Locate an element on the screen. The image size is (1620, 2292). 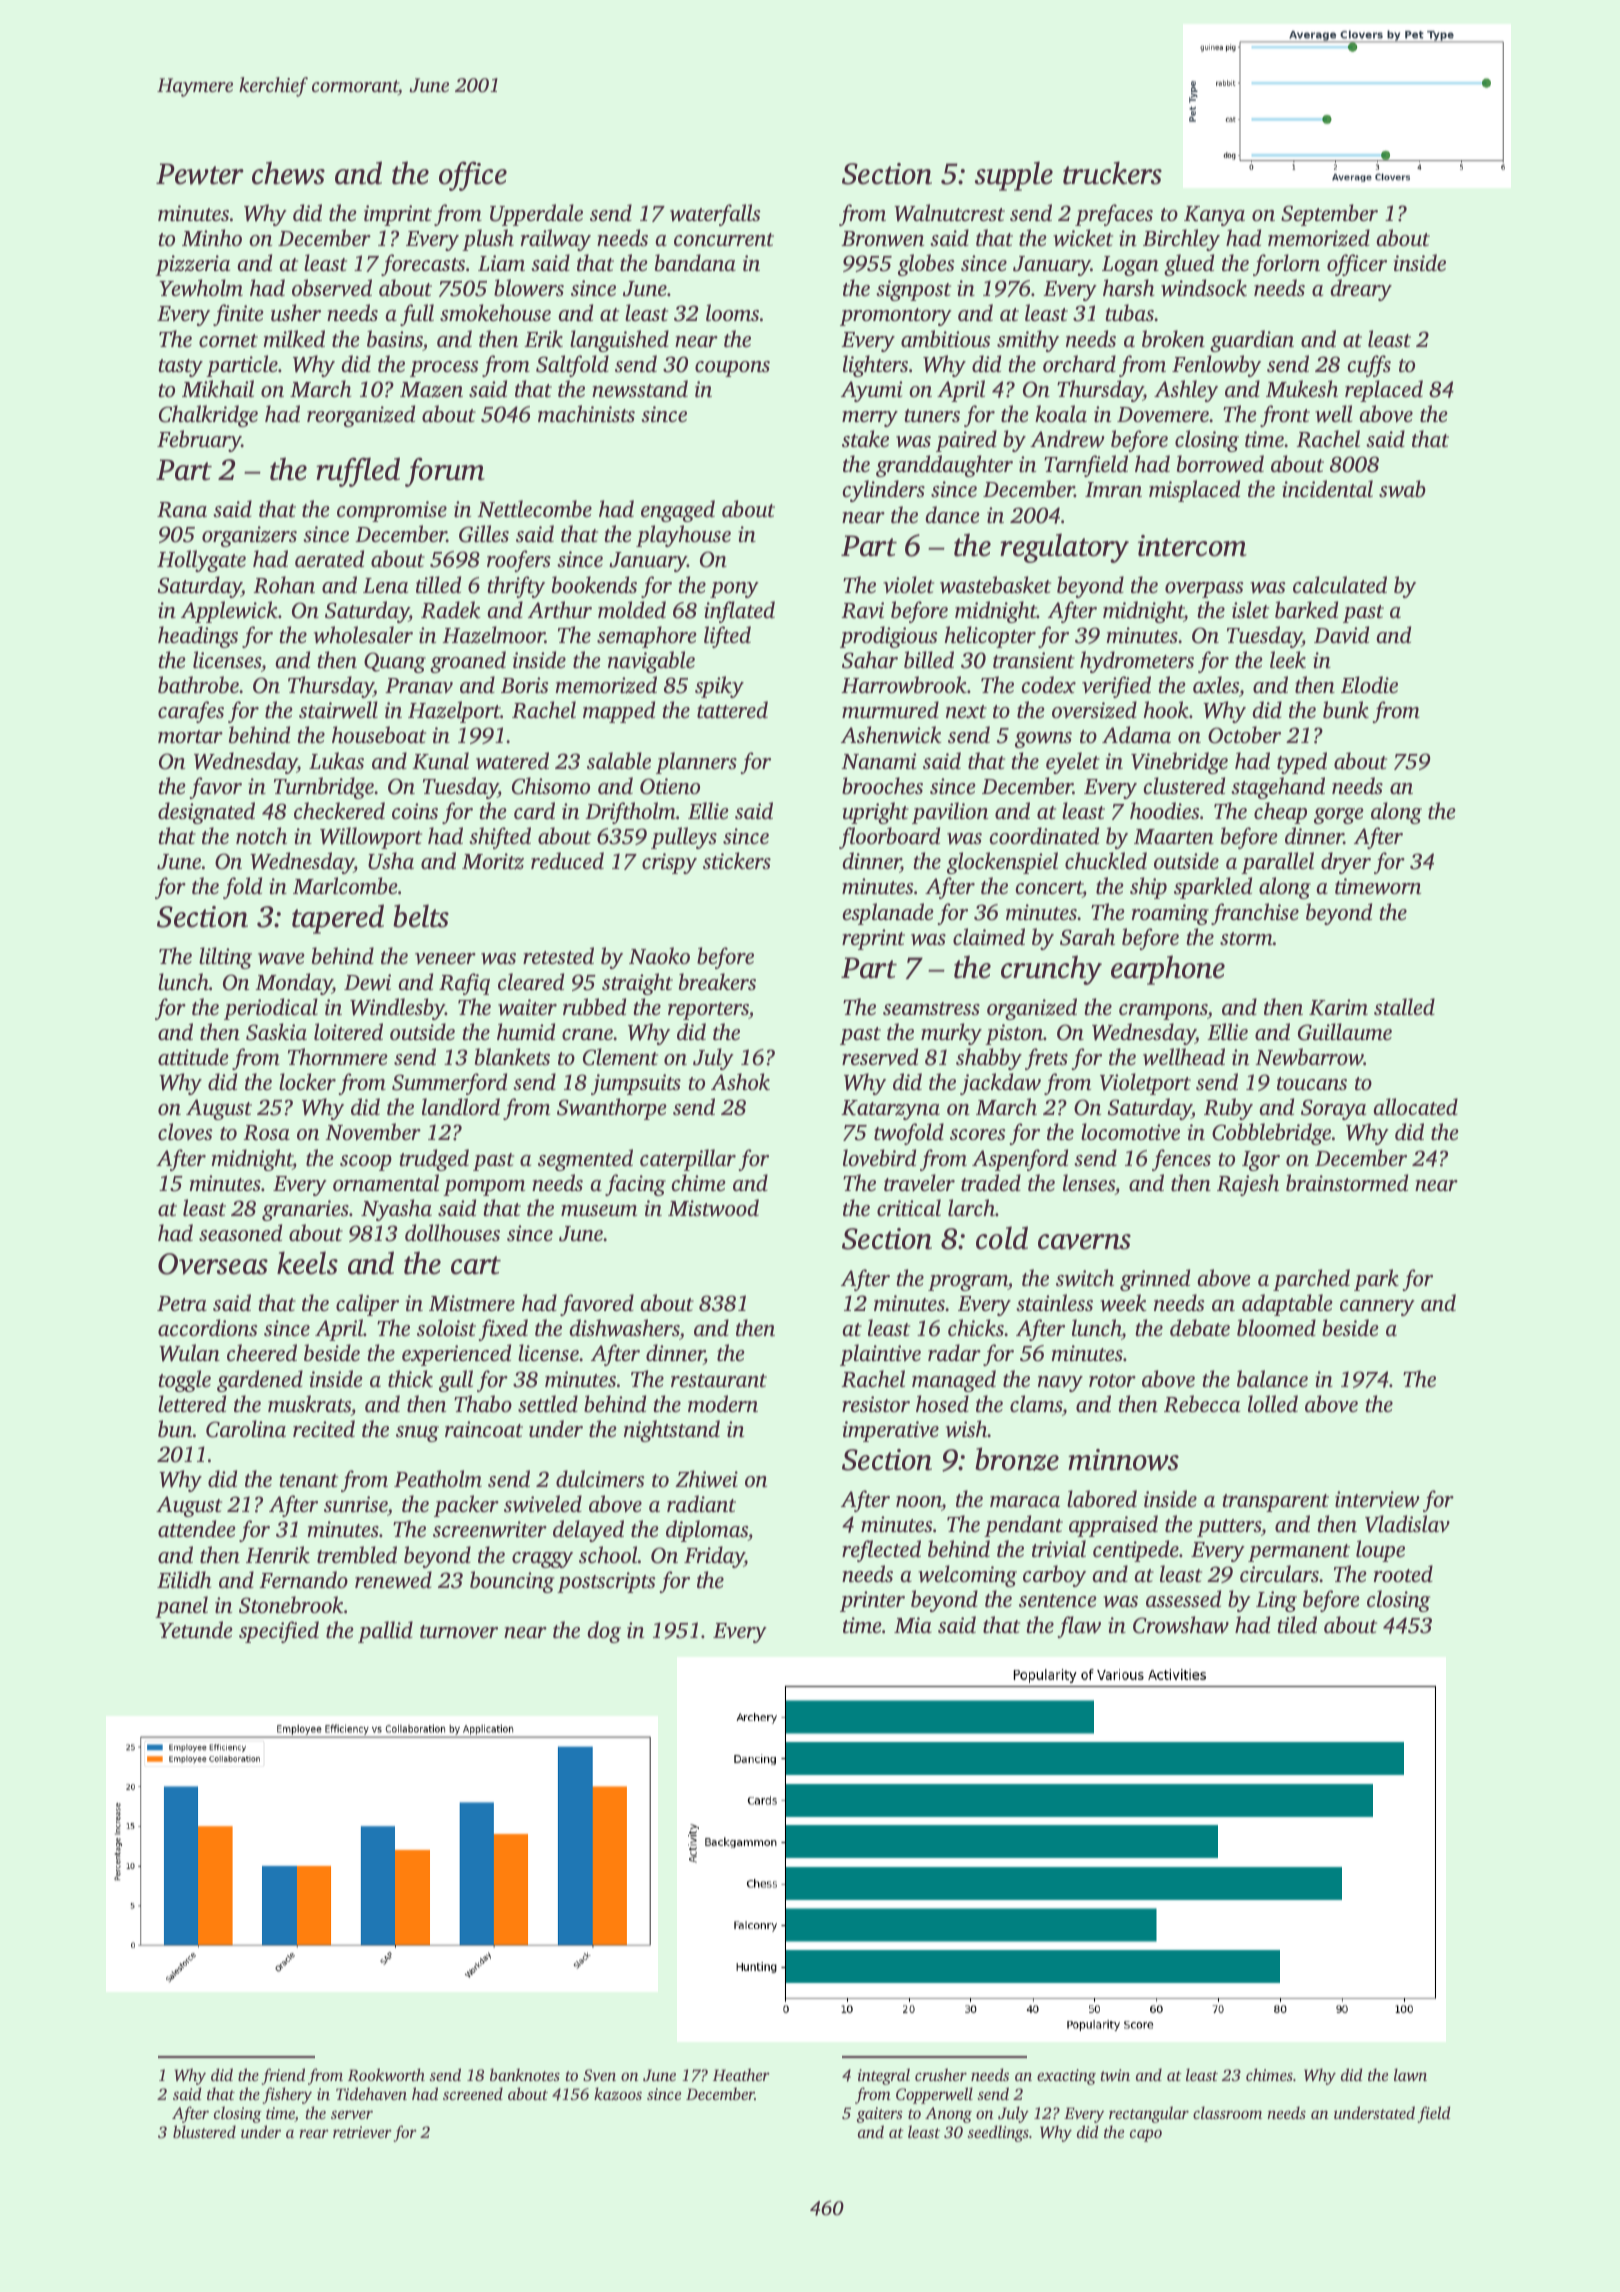
full is located at coordinates (417, 315).
